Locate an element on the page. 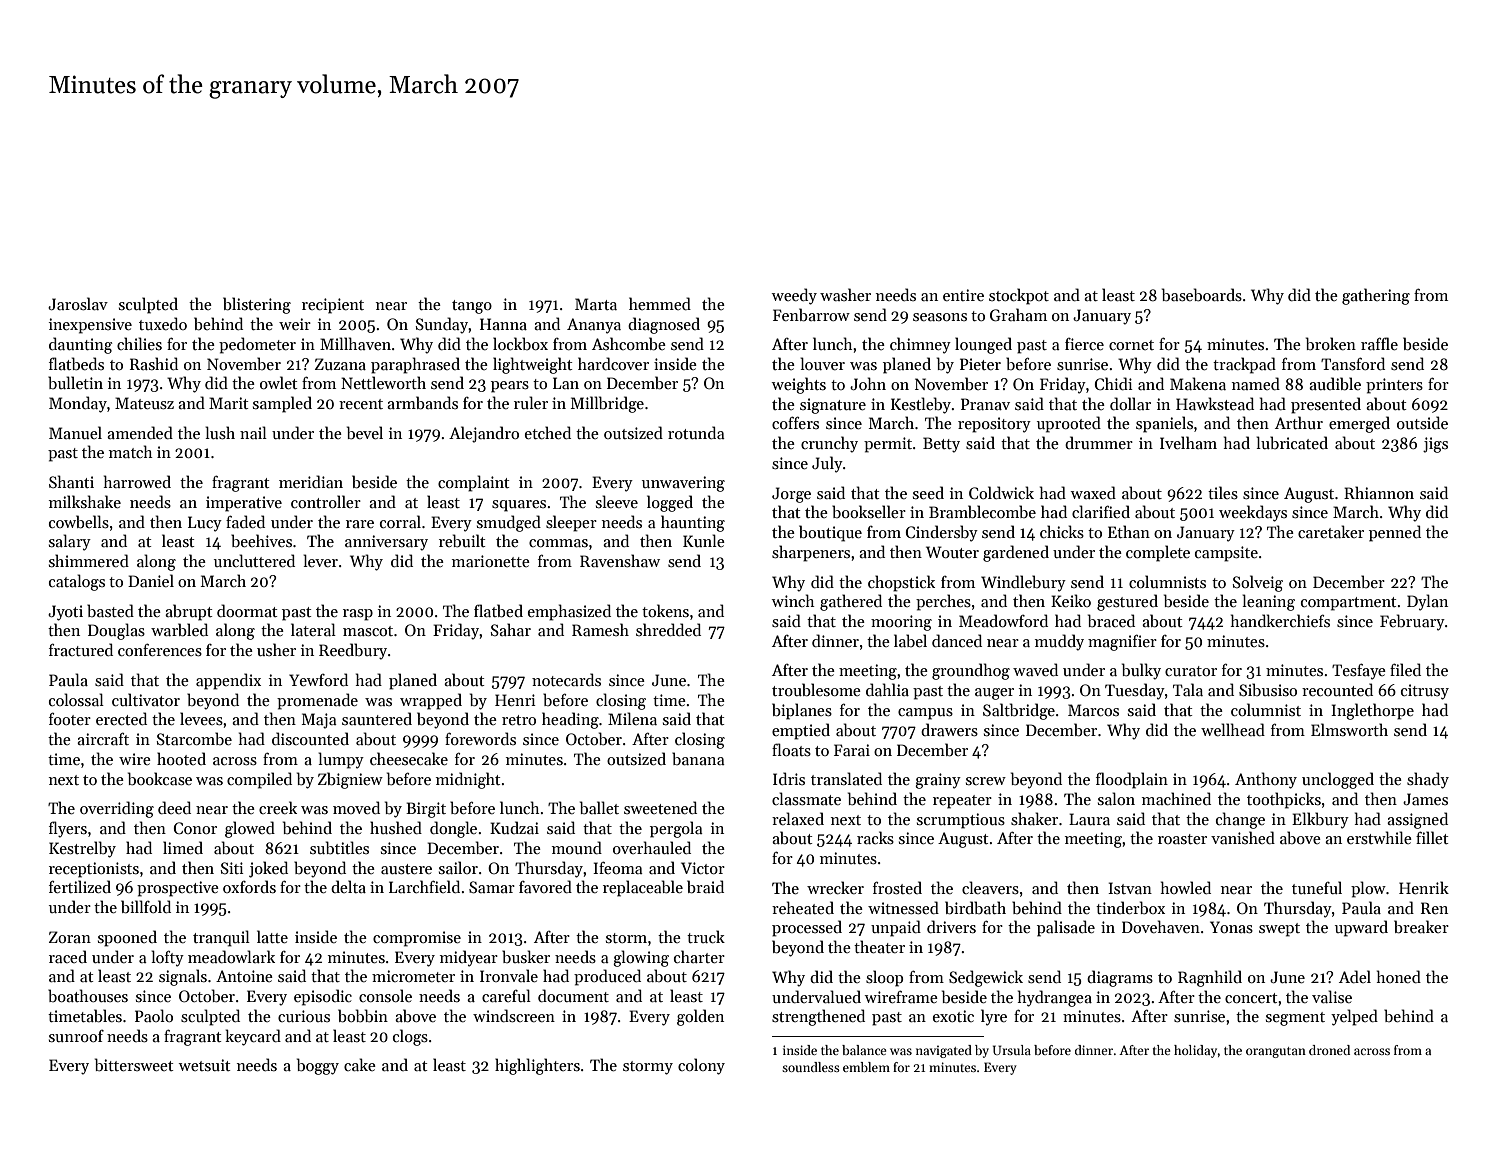 The width and height of the document is (1497, 1157). troublesome is located at coordinates (816, 690).
